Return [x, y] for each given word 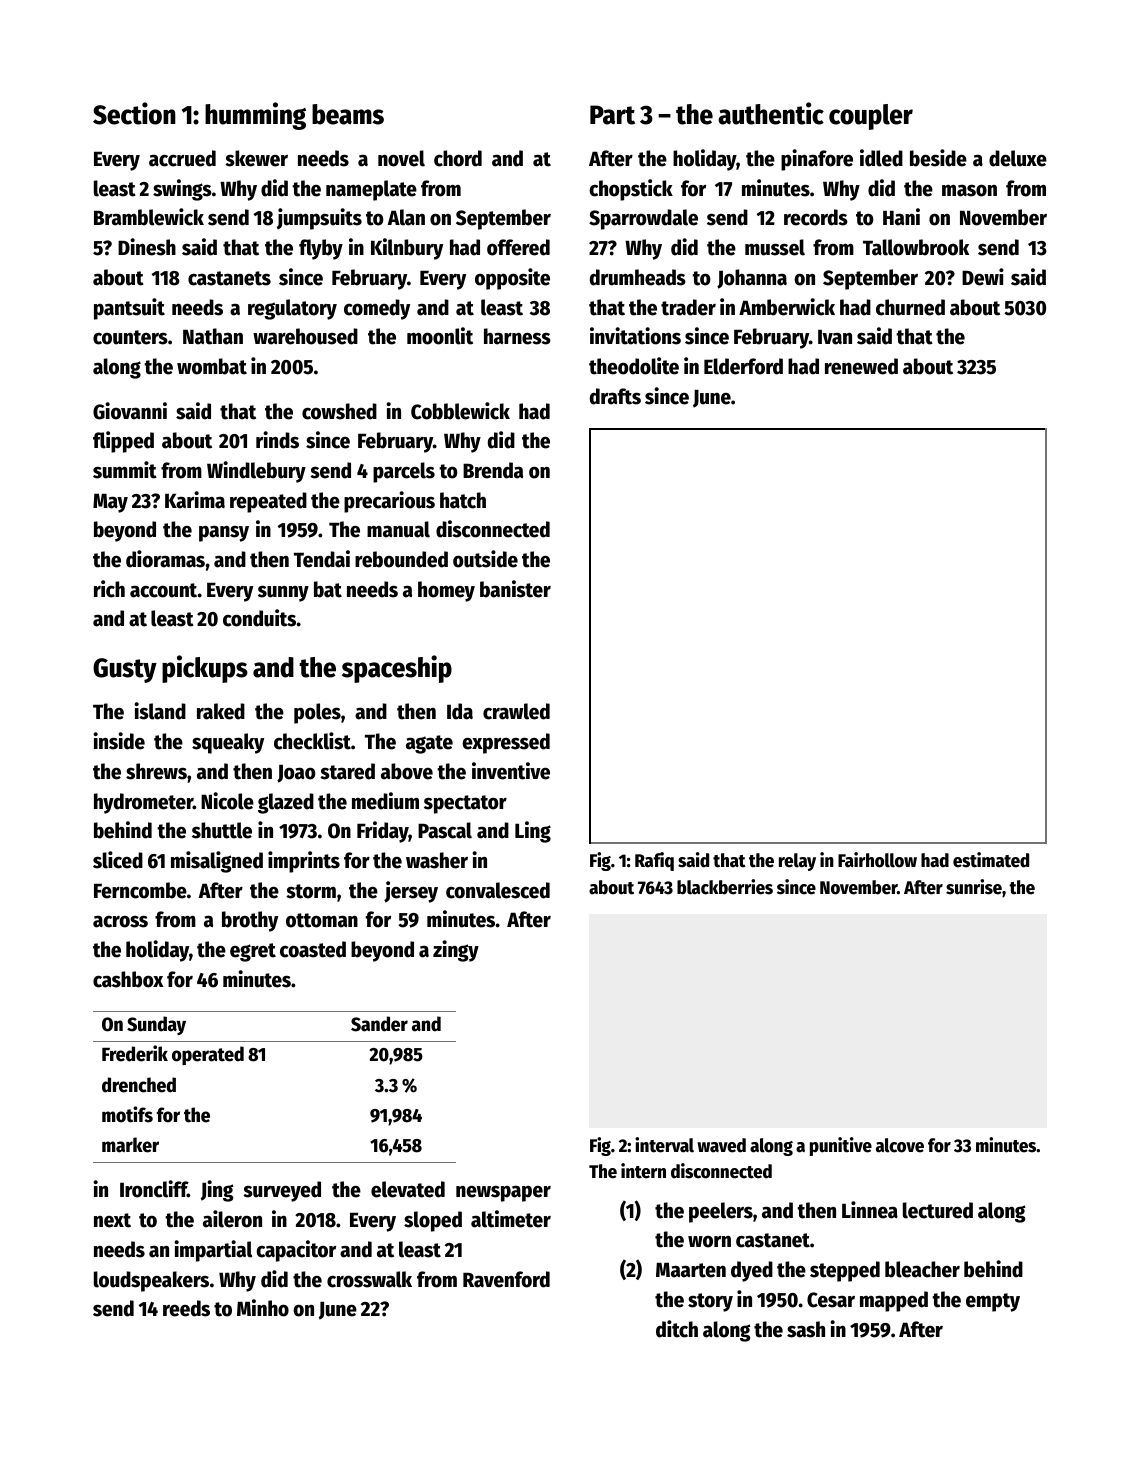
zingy [456, 951]
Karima [195, 500]
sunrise [974, 887]
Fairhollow [877, 860]
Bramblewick [149, 217]
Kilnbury [407, 249]
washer [437, 860]
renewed [861, 366]
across [120, 921]
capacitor [296, 1251]
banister [515, 589]
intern [643, 1171]
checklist [312, 741]
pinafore [817, 160]
